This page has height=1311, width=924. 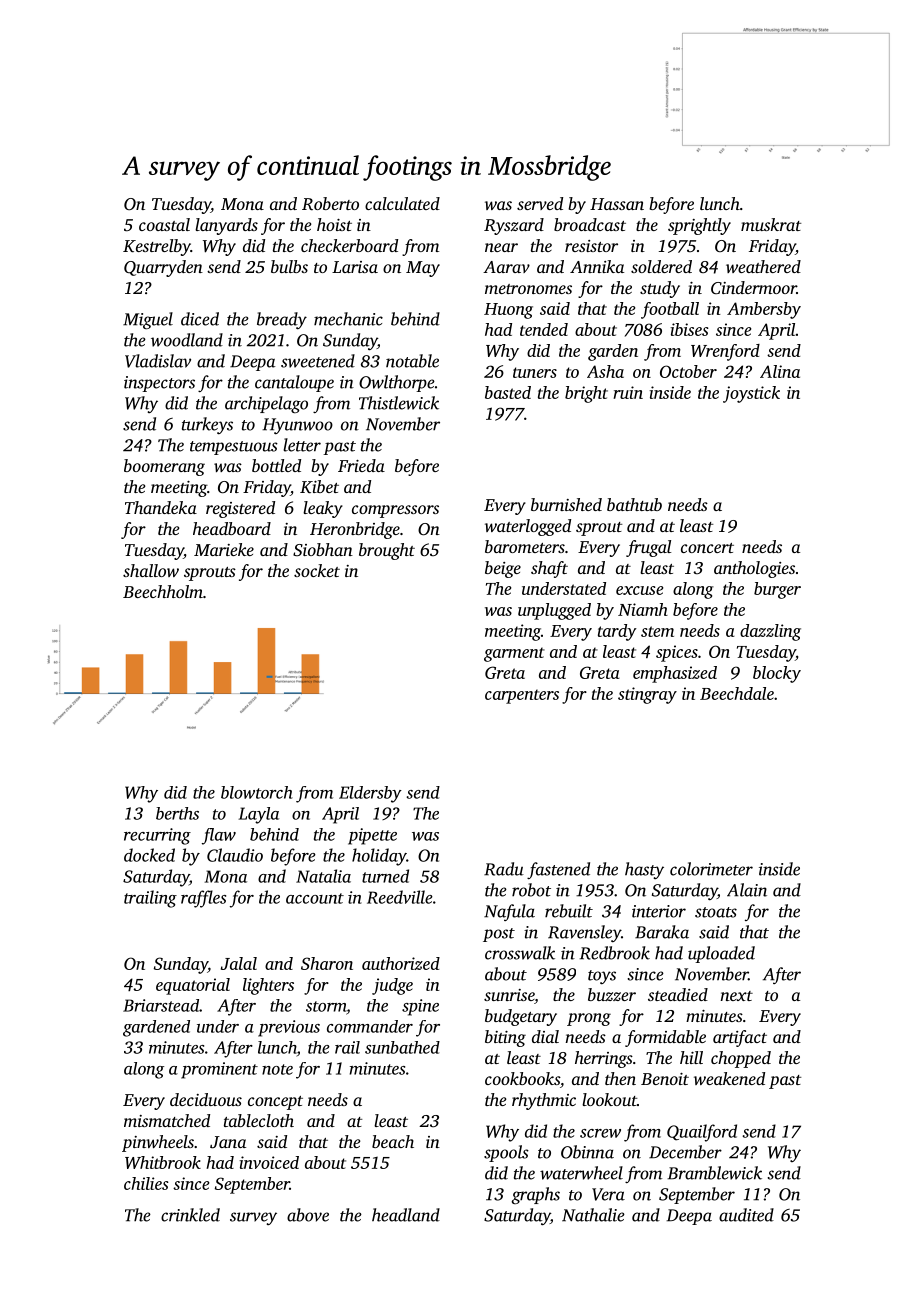 I want to click on Redbrook, so click(x=615, y=953).
